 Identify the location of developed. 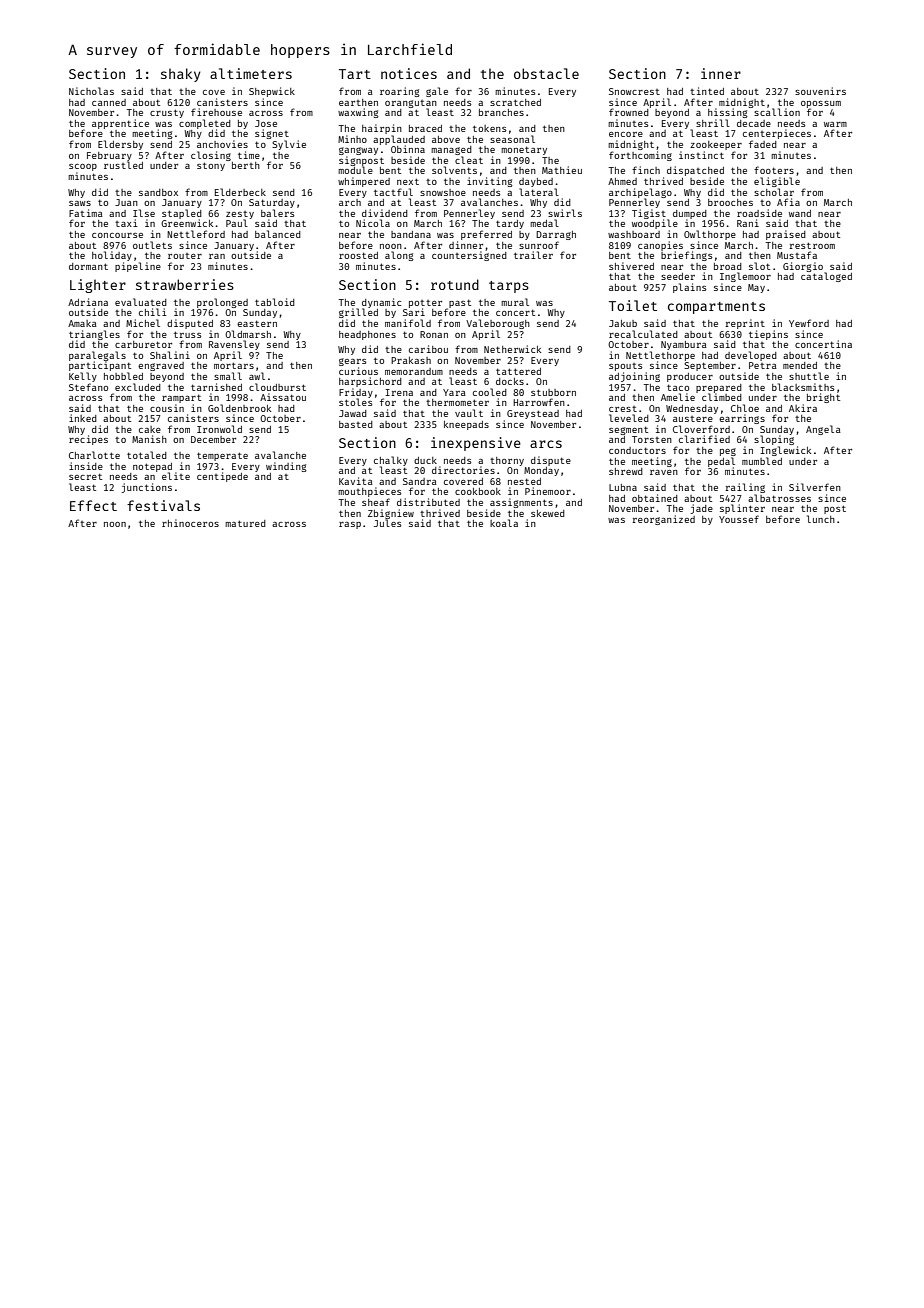
(751, 356).
